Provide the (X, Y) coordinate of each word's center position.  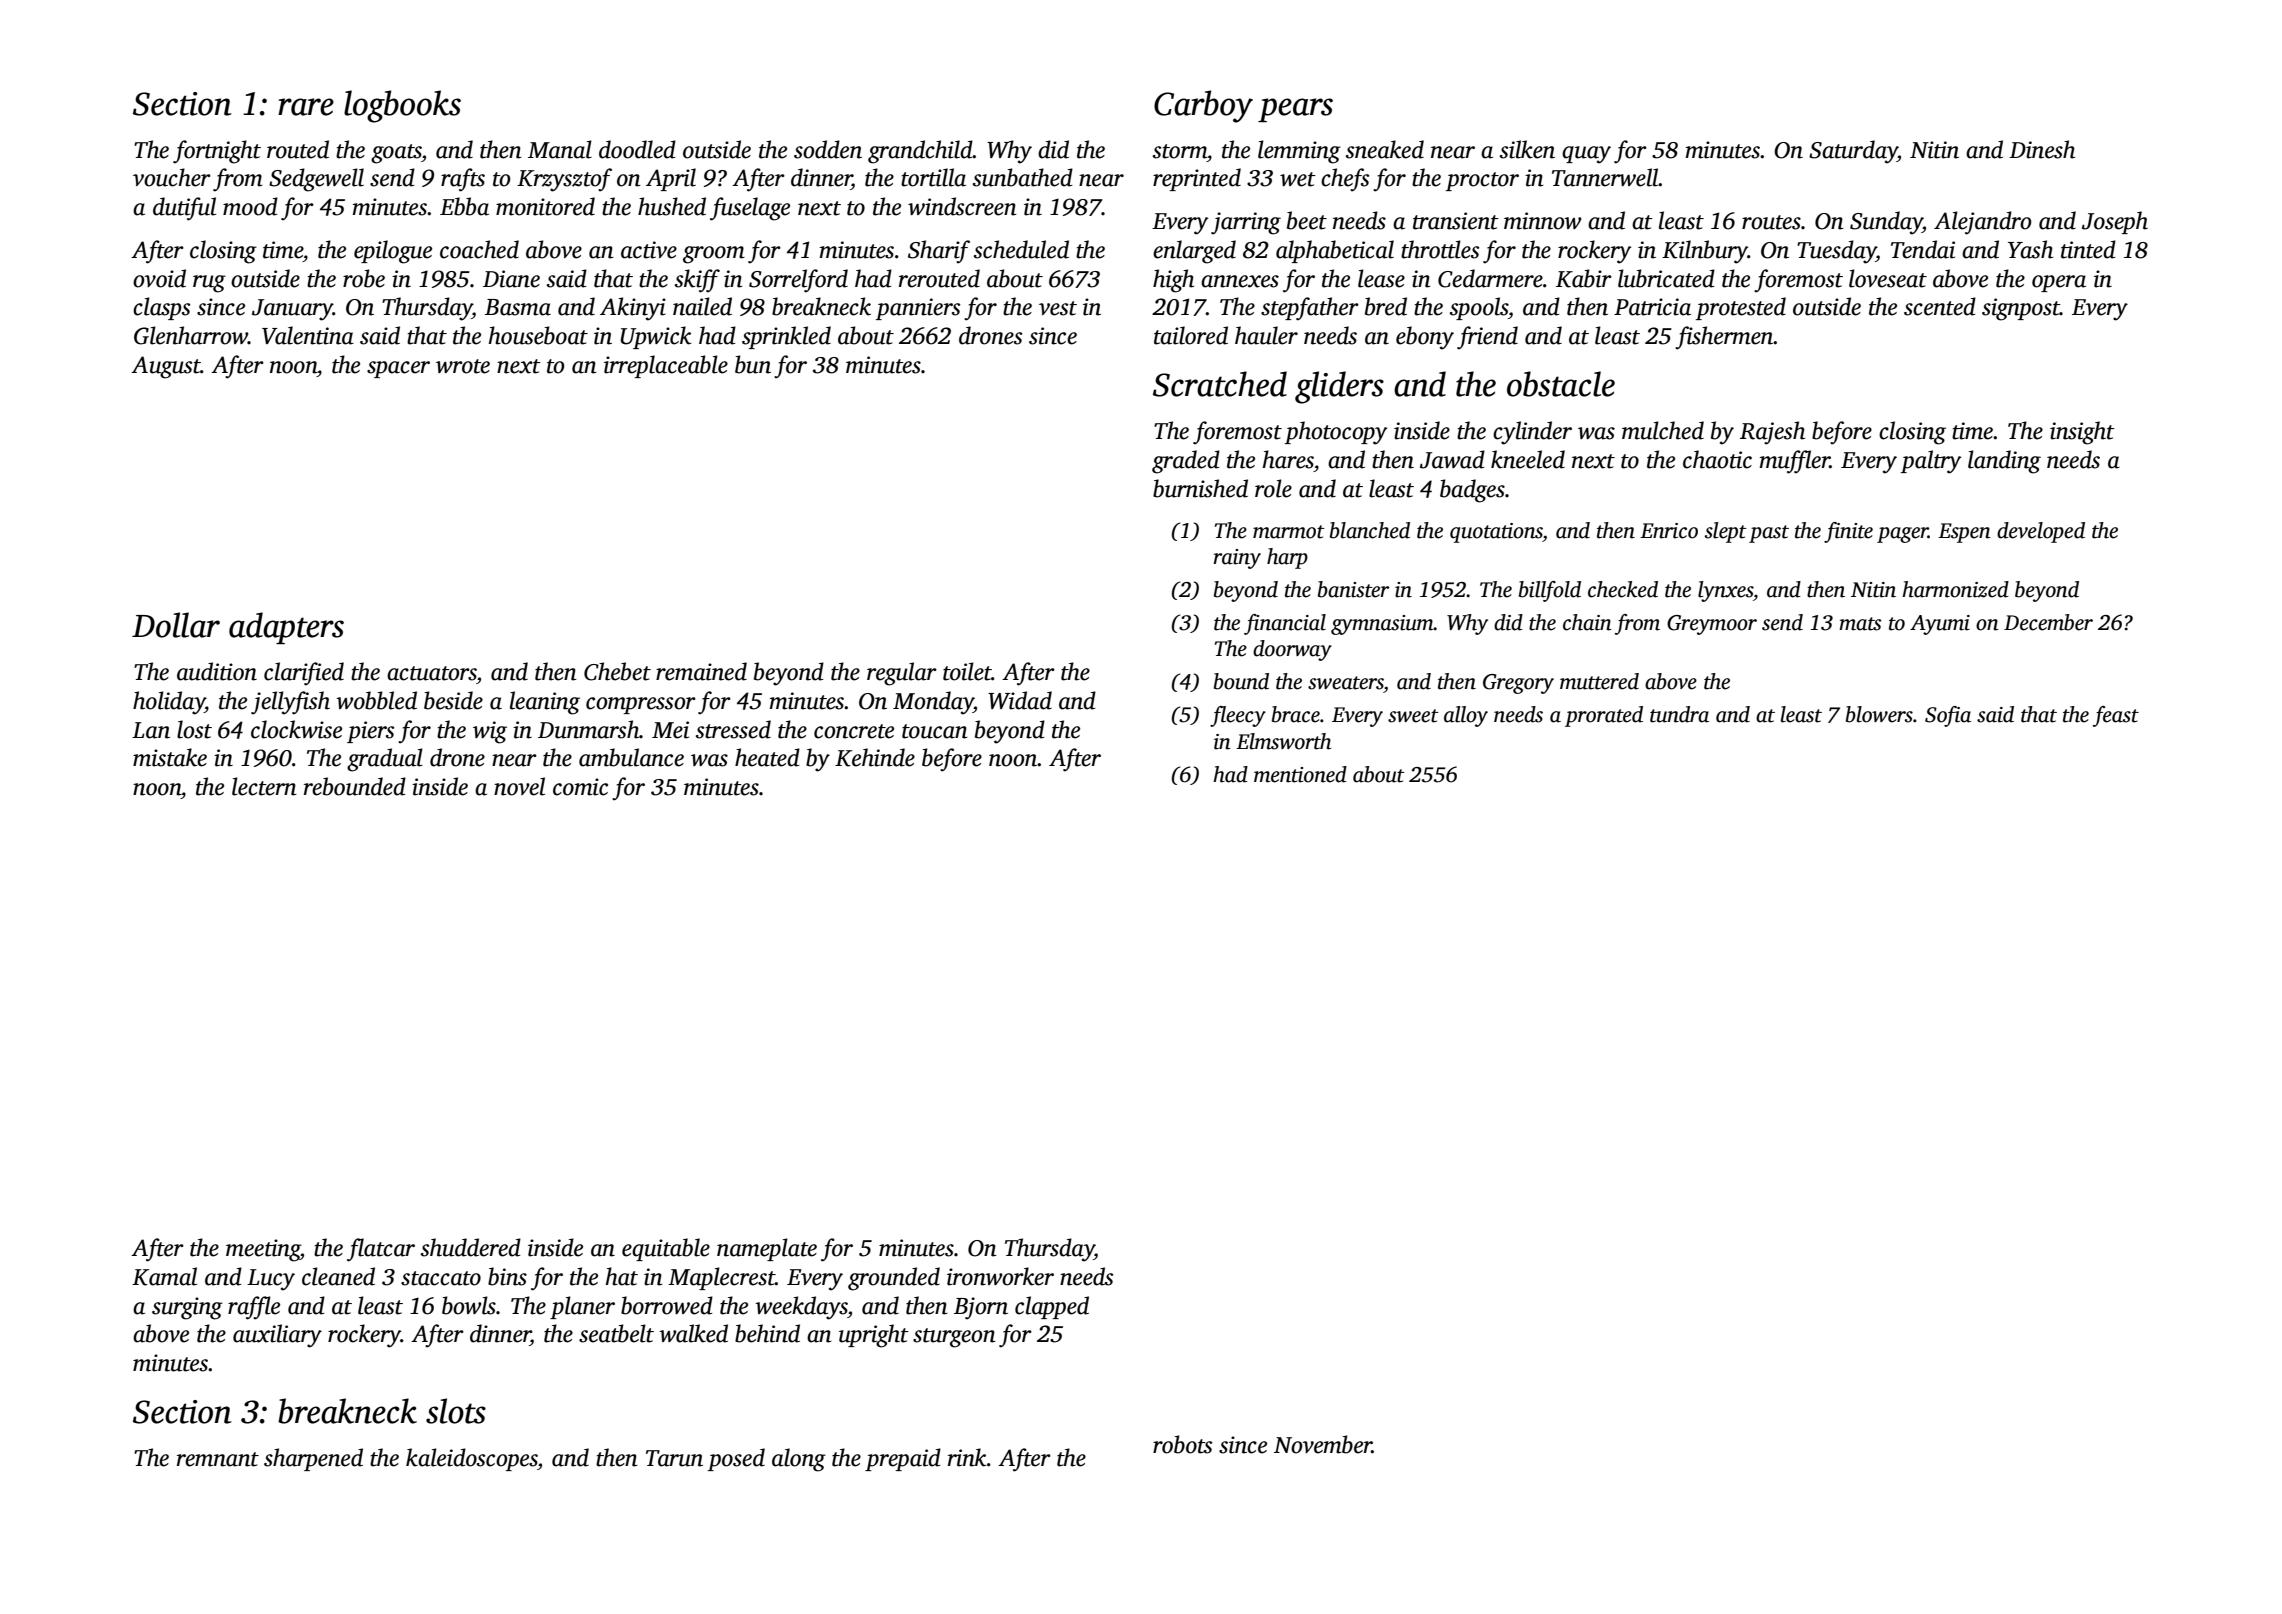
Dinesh (2042, 149)
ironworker (1000, 1276)
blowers (1879, 714)
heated (767, 757)
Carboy (1203, 106)
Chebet (617, 671)
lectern (264, 786)
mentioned (1300, 774)
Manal (560, 149)
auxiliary (277, 1336)
